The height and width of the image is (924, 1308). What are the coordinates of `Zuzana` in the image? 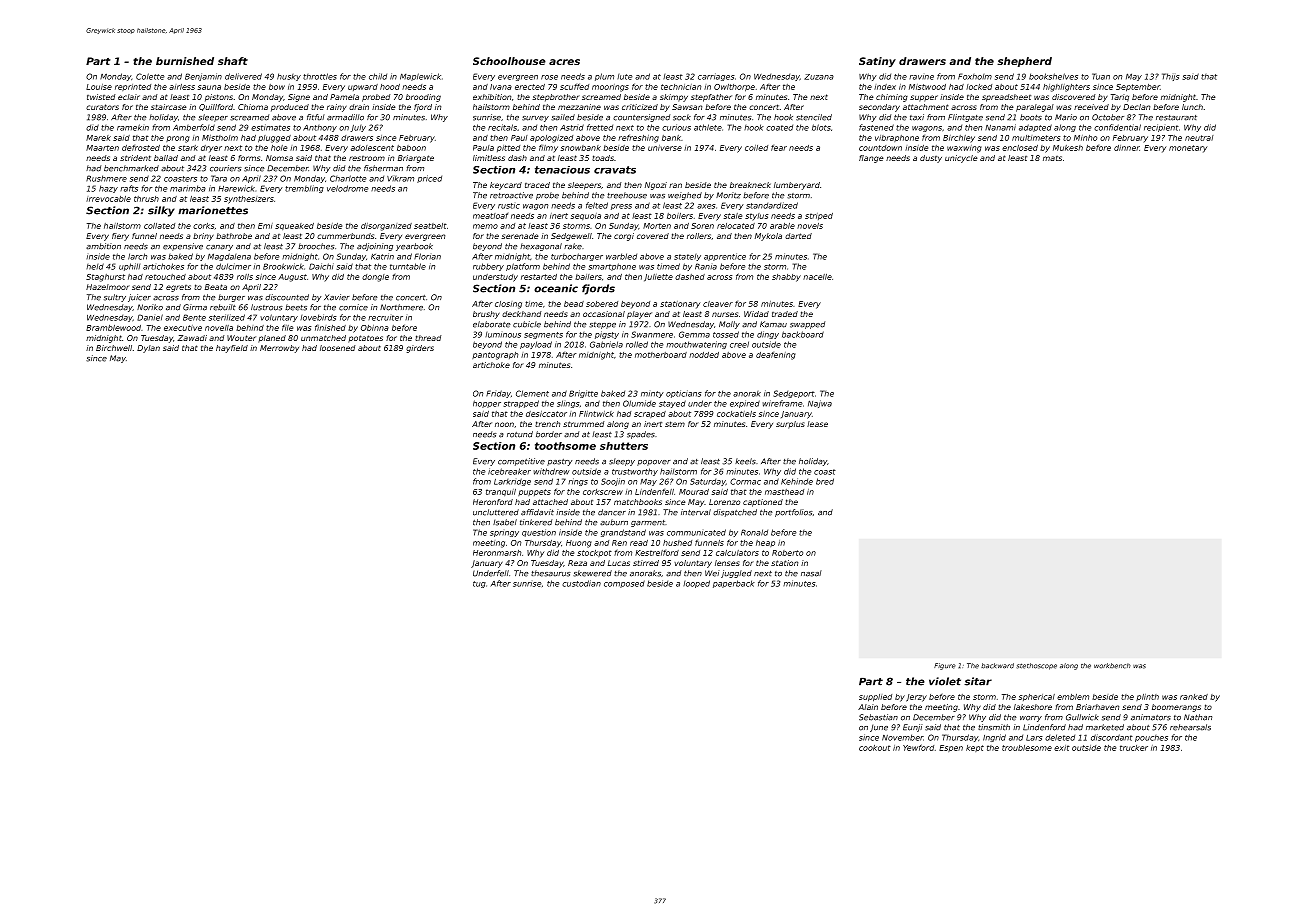 It's located at (819, 77).
